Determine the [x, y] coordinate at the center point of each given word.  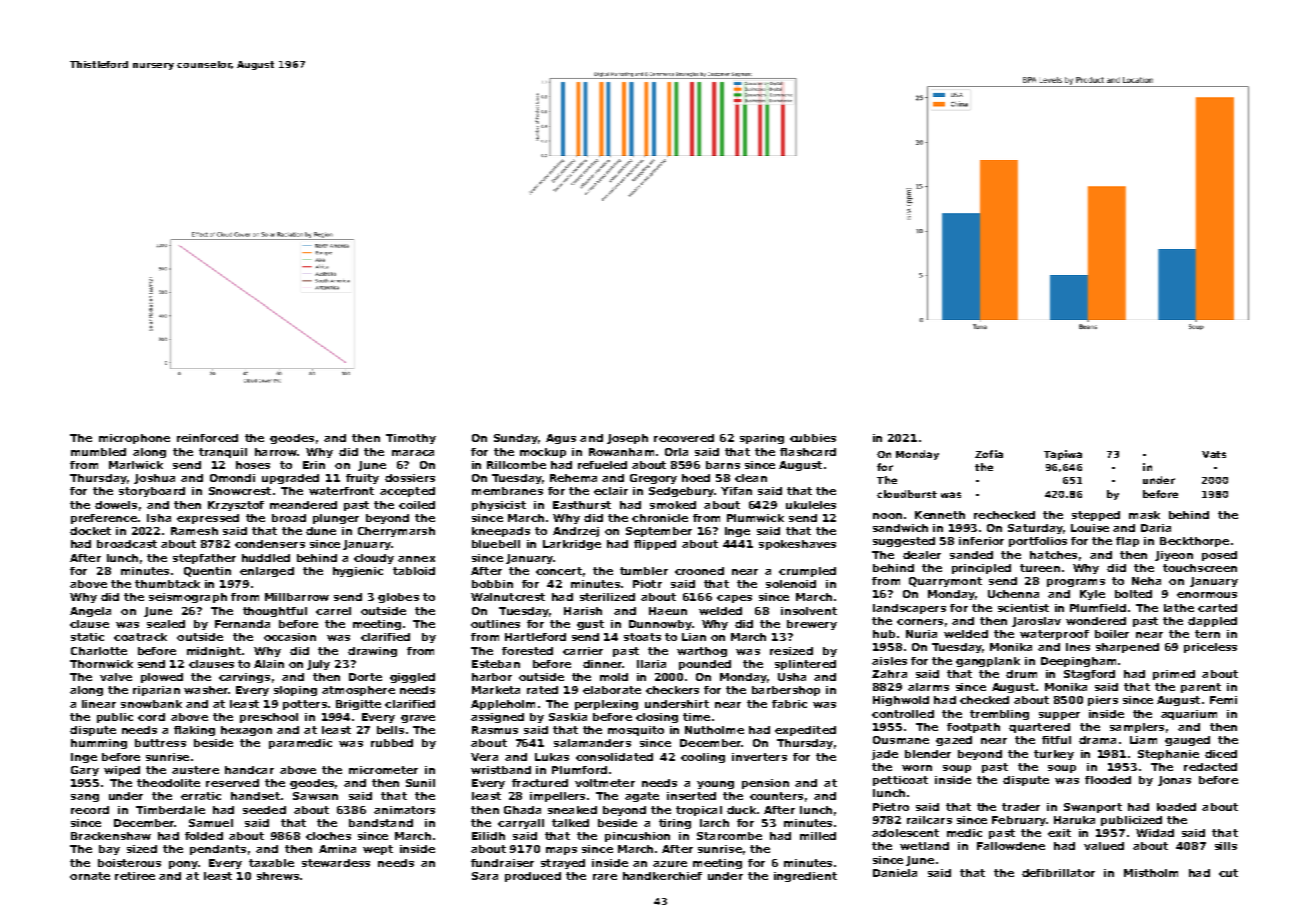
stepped [1096, 516]
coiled [417, 505]
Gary [85, 771]
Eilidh [488, 836]
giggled [412, 678]
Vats [1214, 454]
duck [741, 810]
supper [1059, 716]
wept [378, 850]
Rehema [573, 478]
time [696, 717]
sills [1226, 846]
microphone [134, 439]
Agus [561, 439]
